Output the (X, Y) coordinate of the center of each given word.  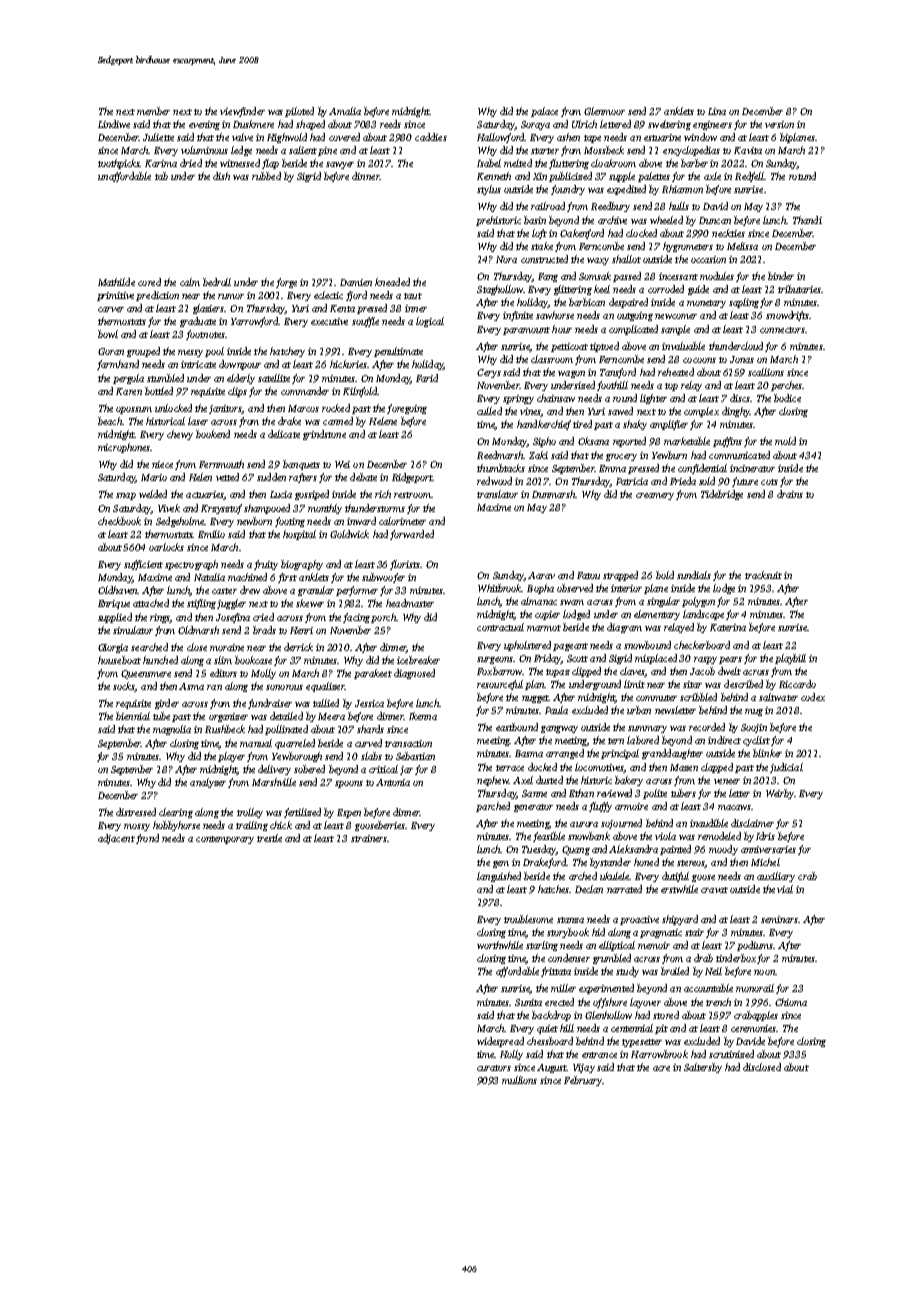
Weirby (780, 794)
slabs (371, 756)
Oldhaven (118, 590)
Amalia (345, 111)
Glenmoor (604, 111)
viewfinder (242, 112)
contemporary (225, 840)
